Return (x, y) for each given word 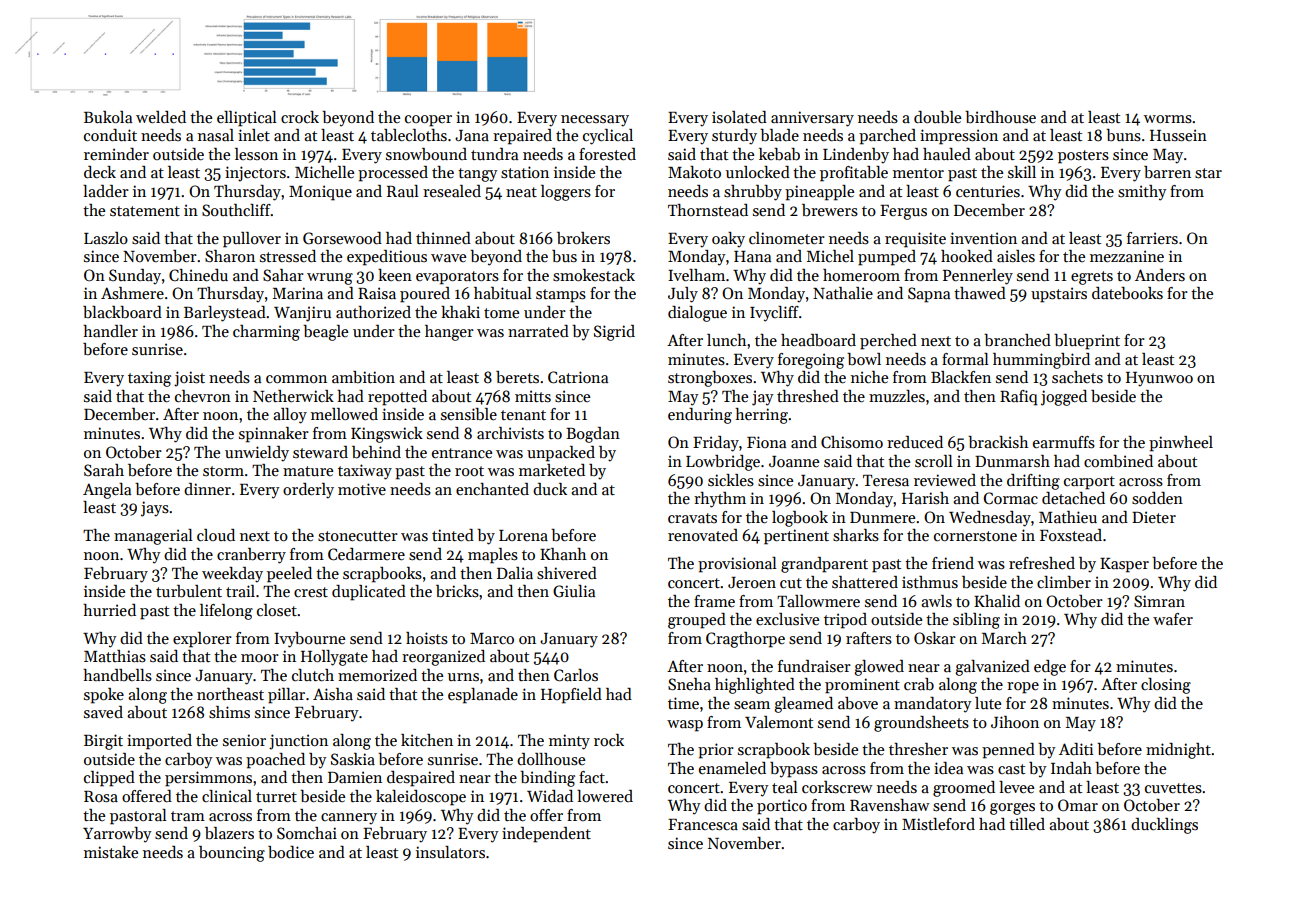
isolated (739, 117)
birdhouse (1000, 117)
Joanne (794, 461)
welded (161, 117)
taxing (149, 379)
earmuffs (1064, 442)
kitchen (427, 740)
